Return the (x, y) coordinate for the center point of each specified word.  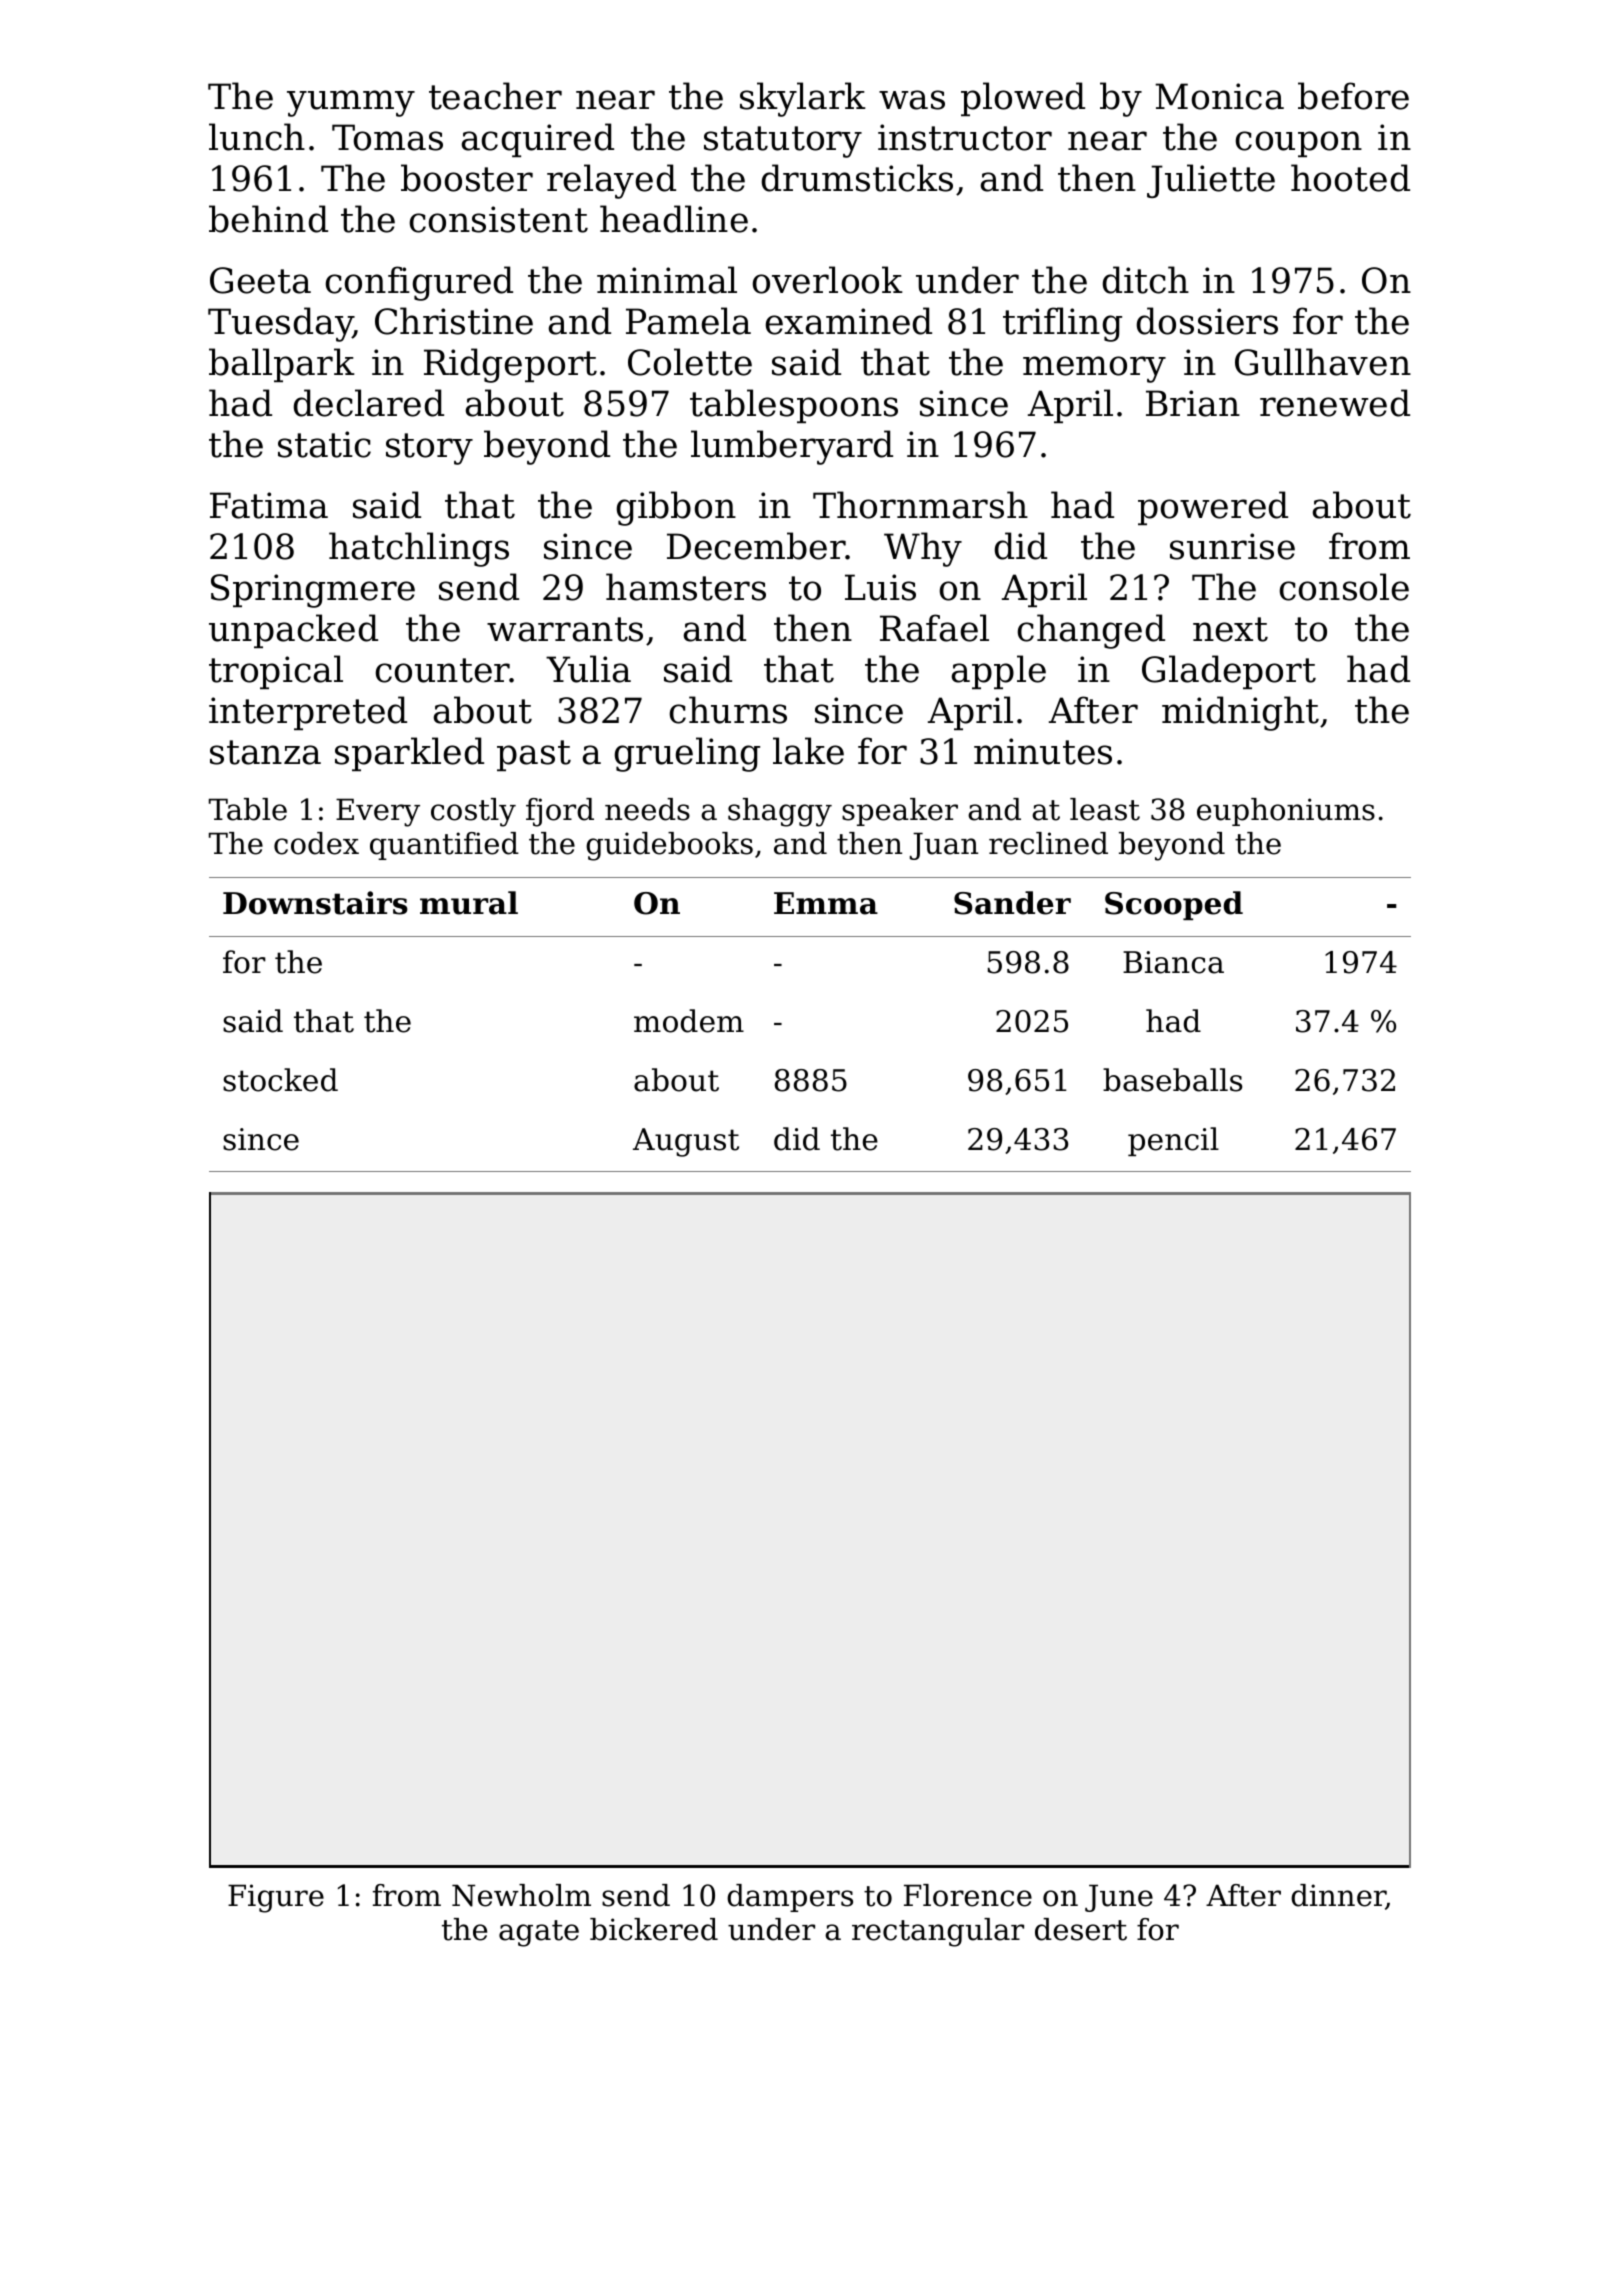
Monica (1219, 96)
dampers (790, 1898)
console (1344, 587)
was (912, 100)
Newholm (521, 1895)
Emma (826, 903)
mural (469, 903)
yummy (351, 103)
